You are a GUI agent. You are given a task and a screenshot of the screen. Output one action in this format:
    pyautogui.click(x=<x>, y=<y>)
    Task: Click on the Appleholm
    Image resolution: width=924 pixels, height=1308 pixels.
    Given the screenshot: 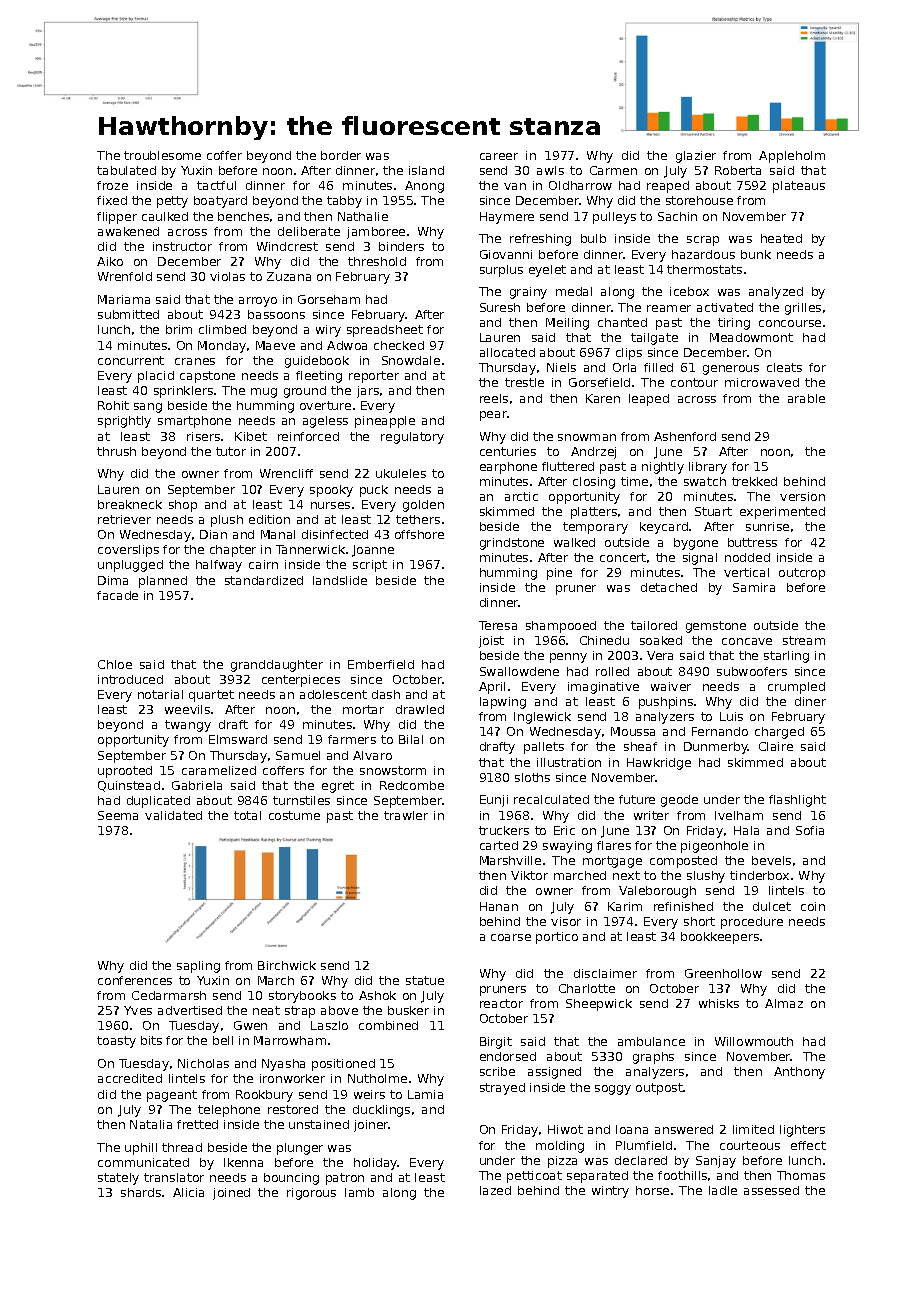 What is the action you would take?
    pyautogui.click(x=792, y=157)
